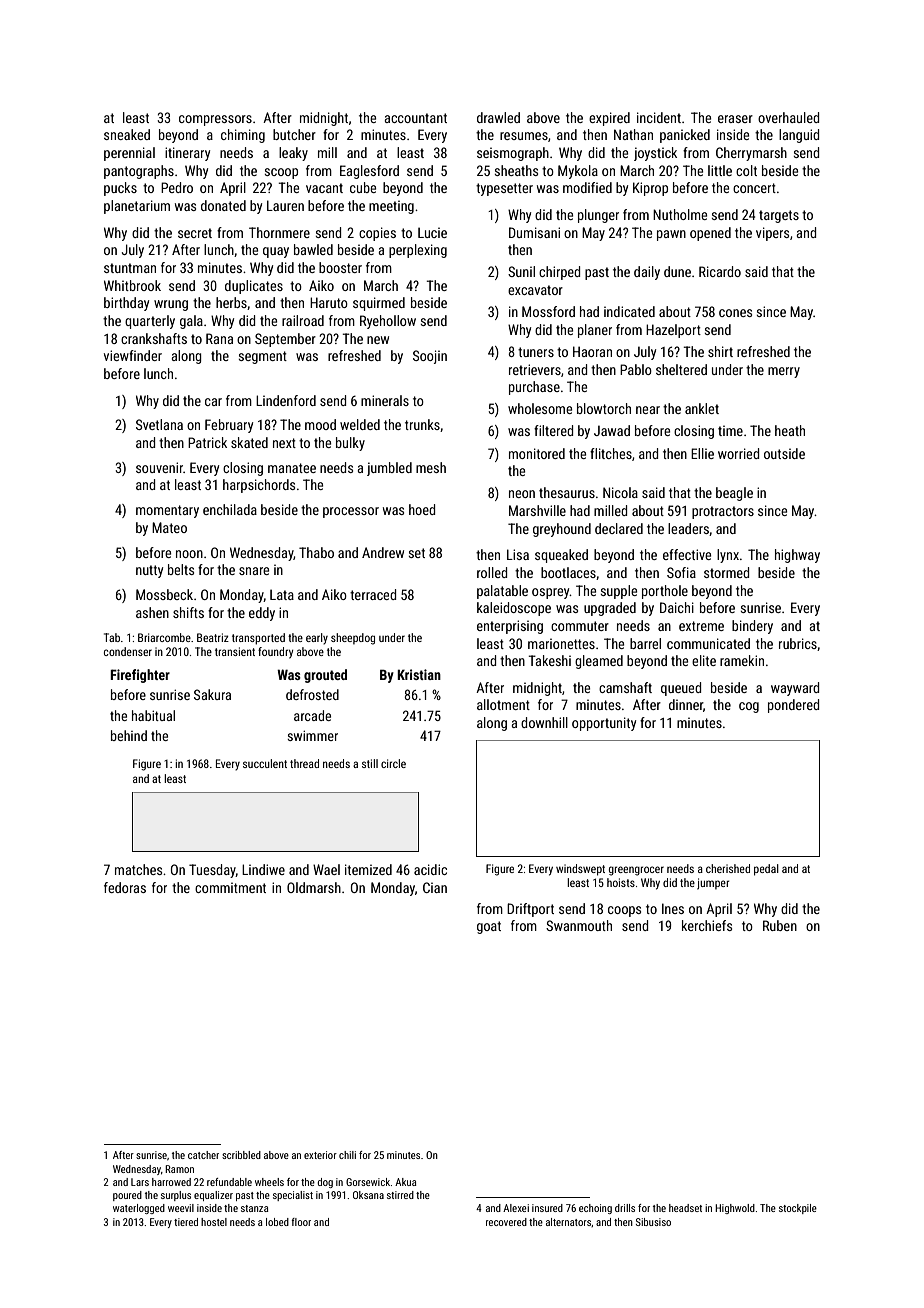 This document has width=924, height=1308. I want to click on pedal, so click(766, 870).
